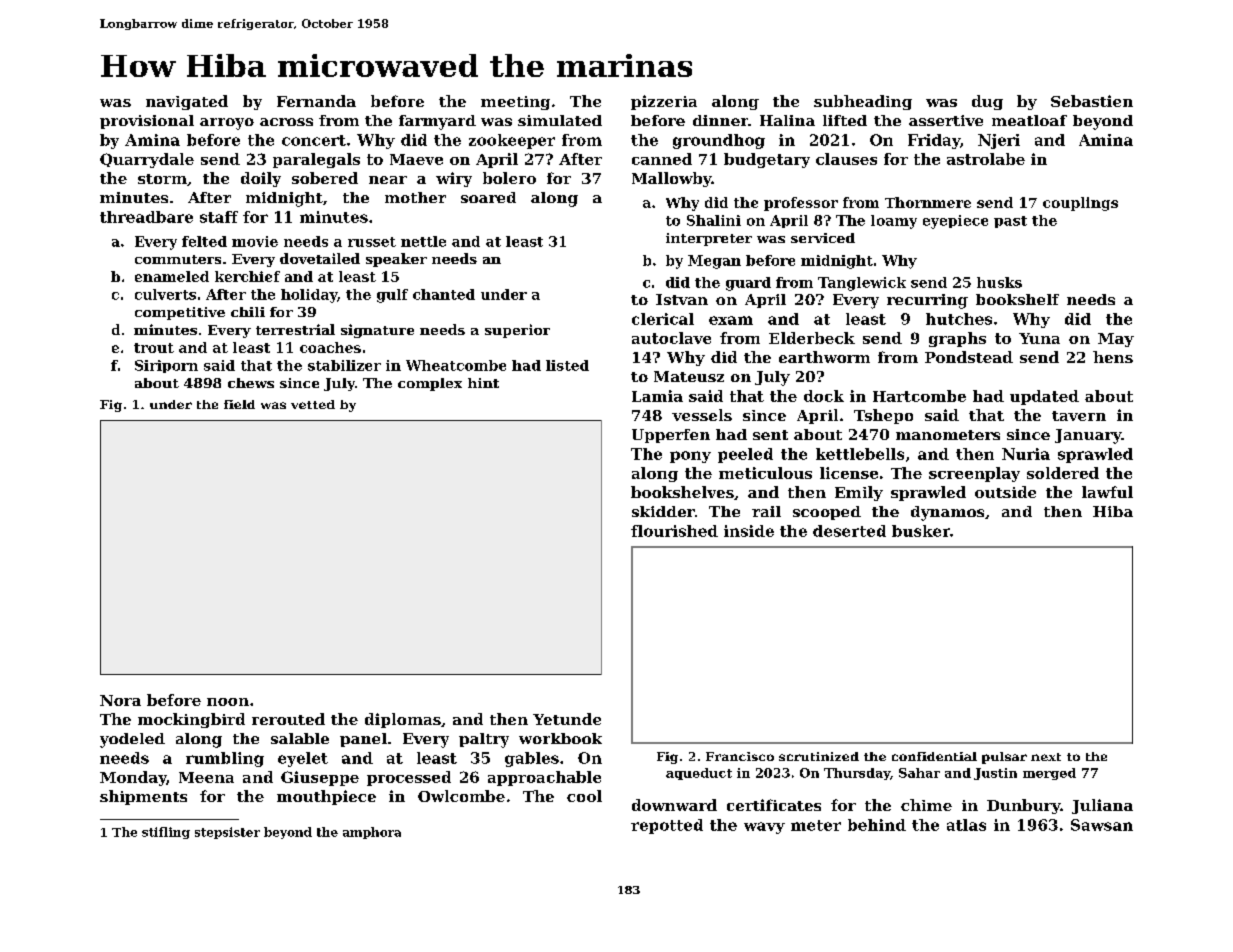 This page has width=1233, height=952. I want to click on Meena, so click(206, 777).
